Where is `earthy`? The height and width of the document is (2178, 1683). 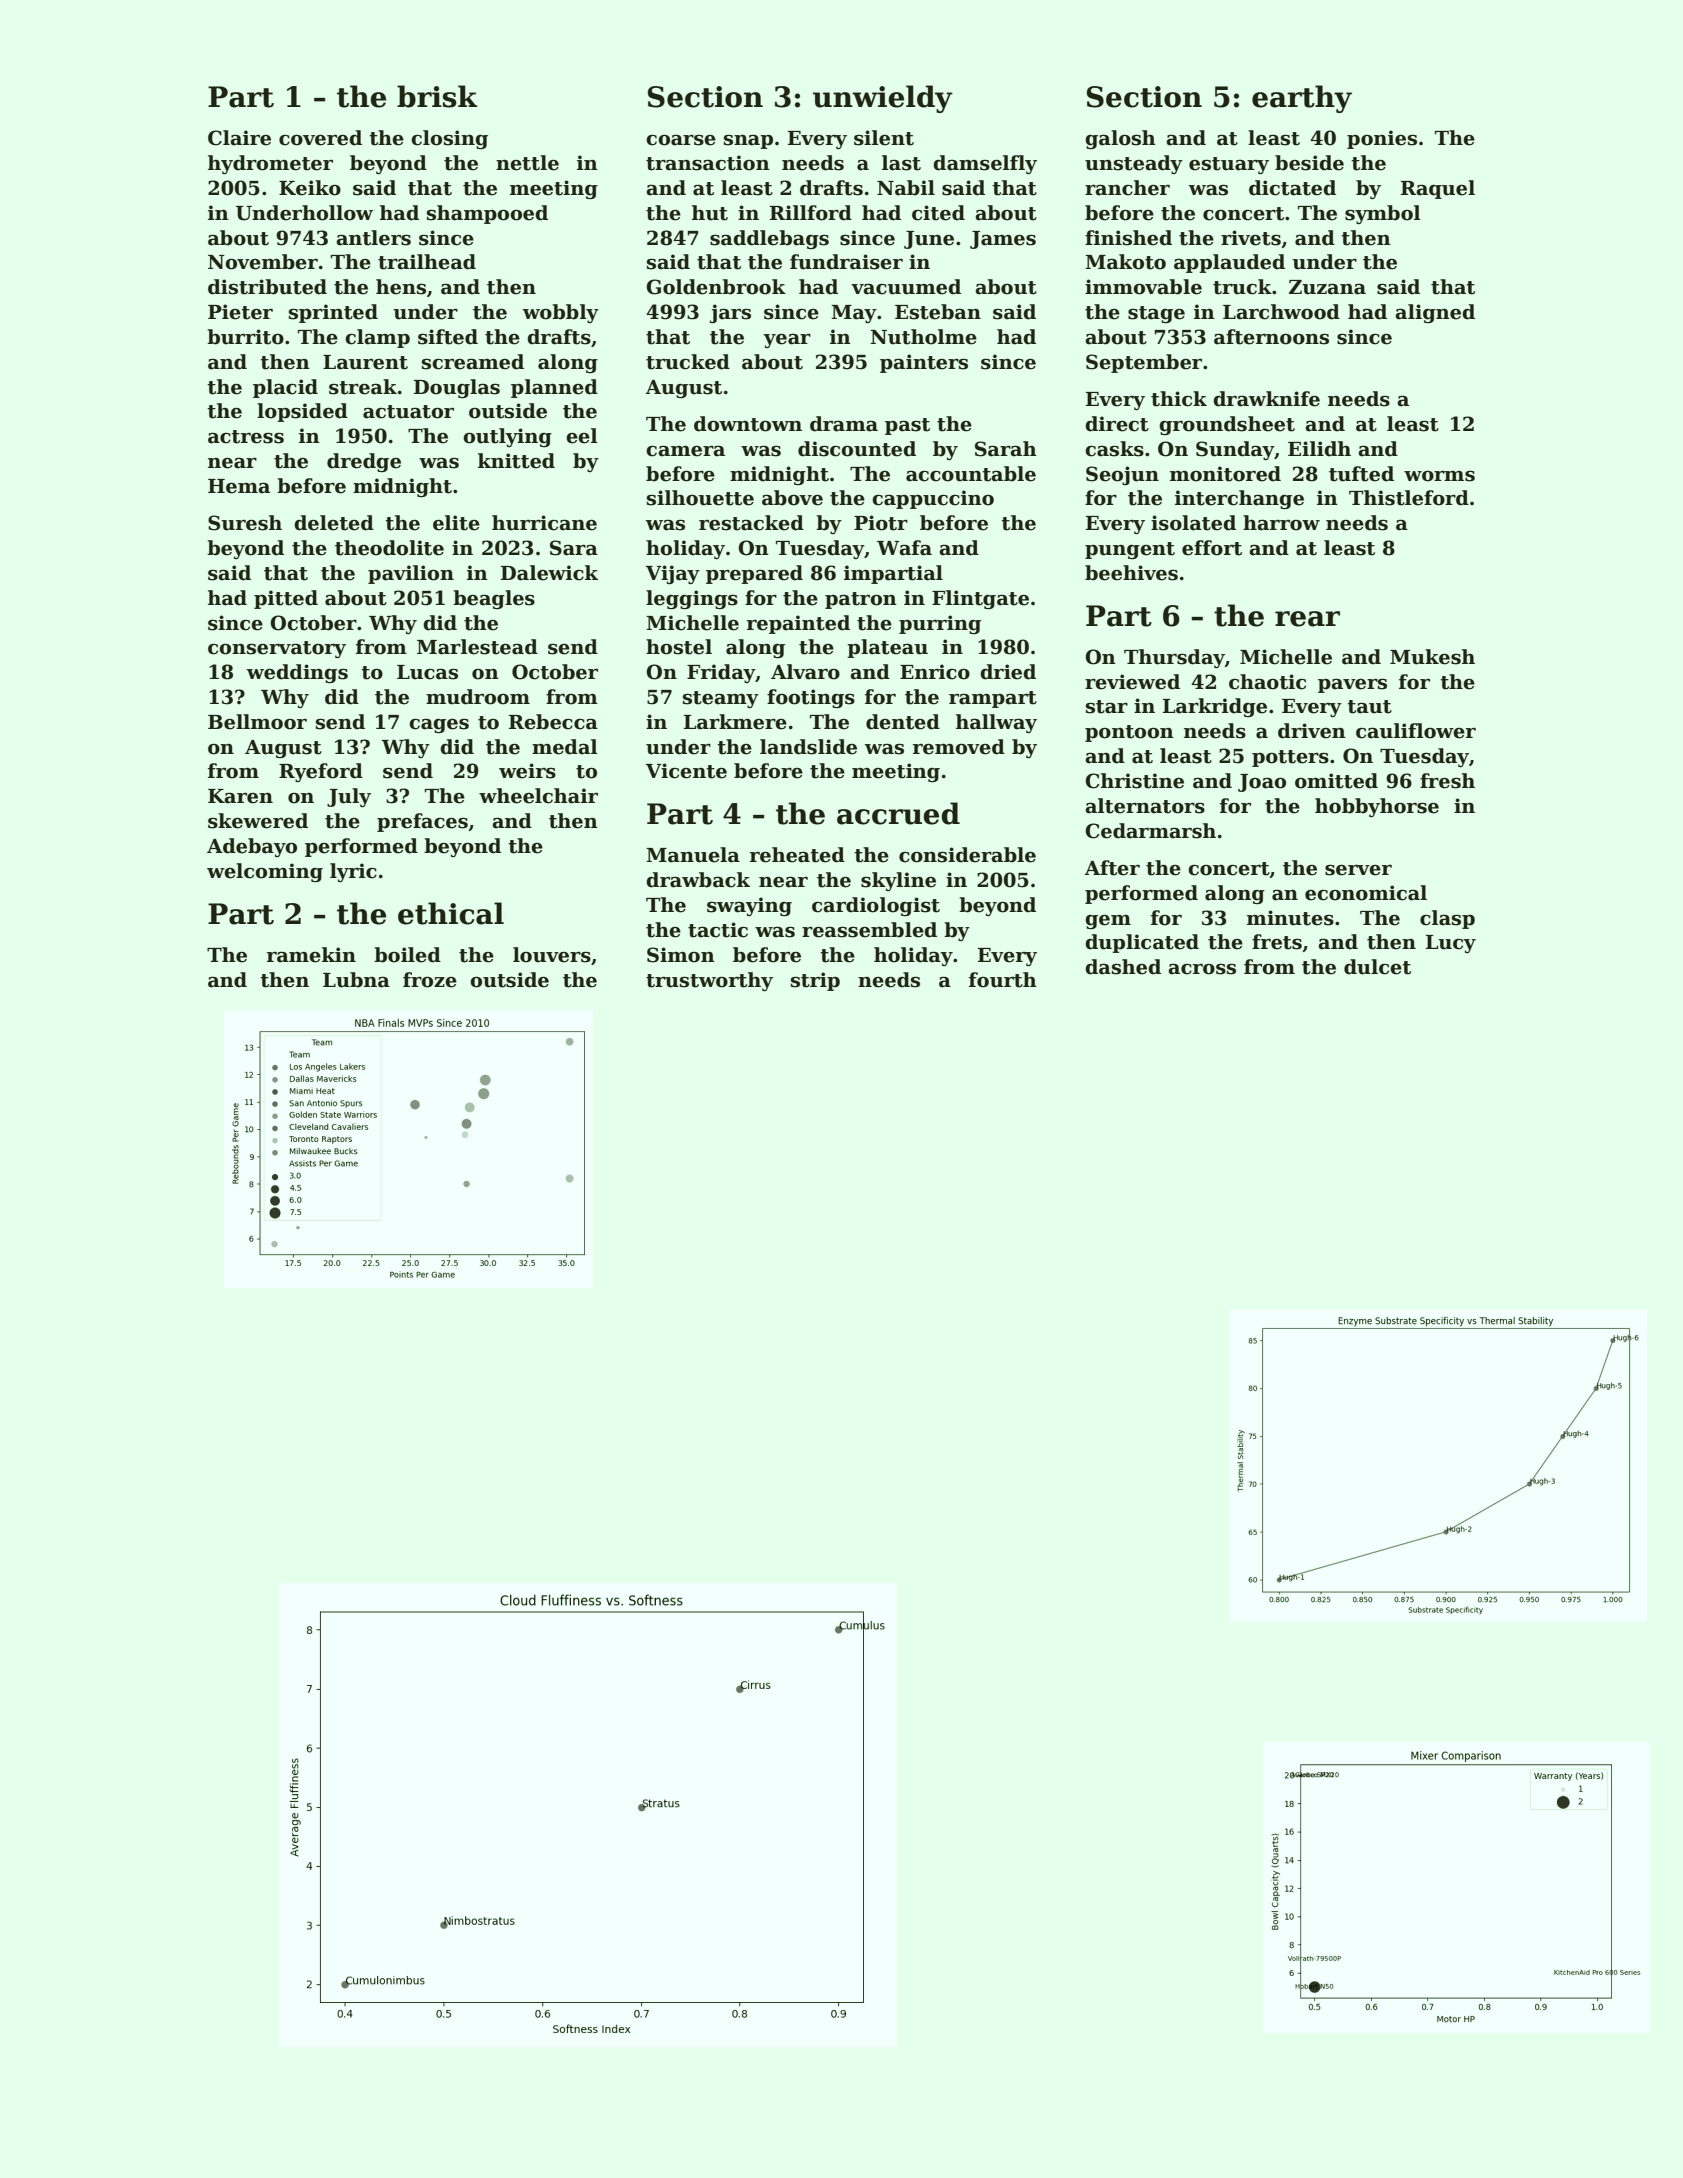 earthy is located at coordinates (1302, 99).
